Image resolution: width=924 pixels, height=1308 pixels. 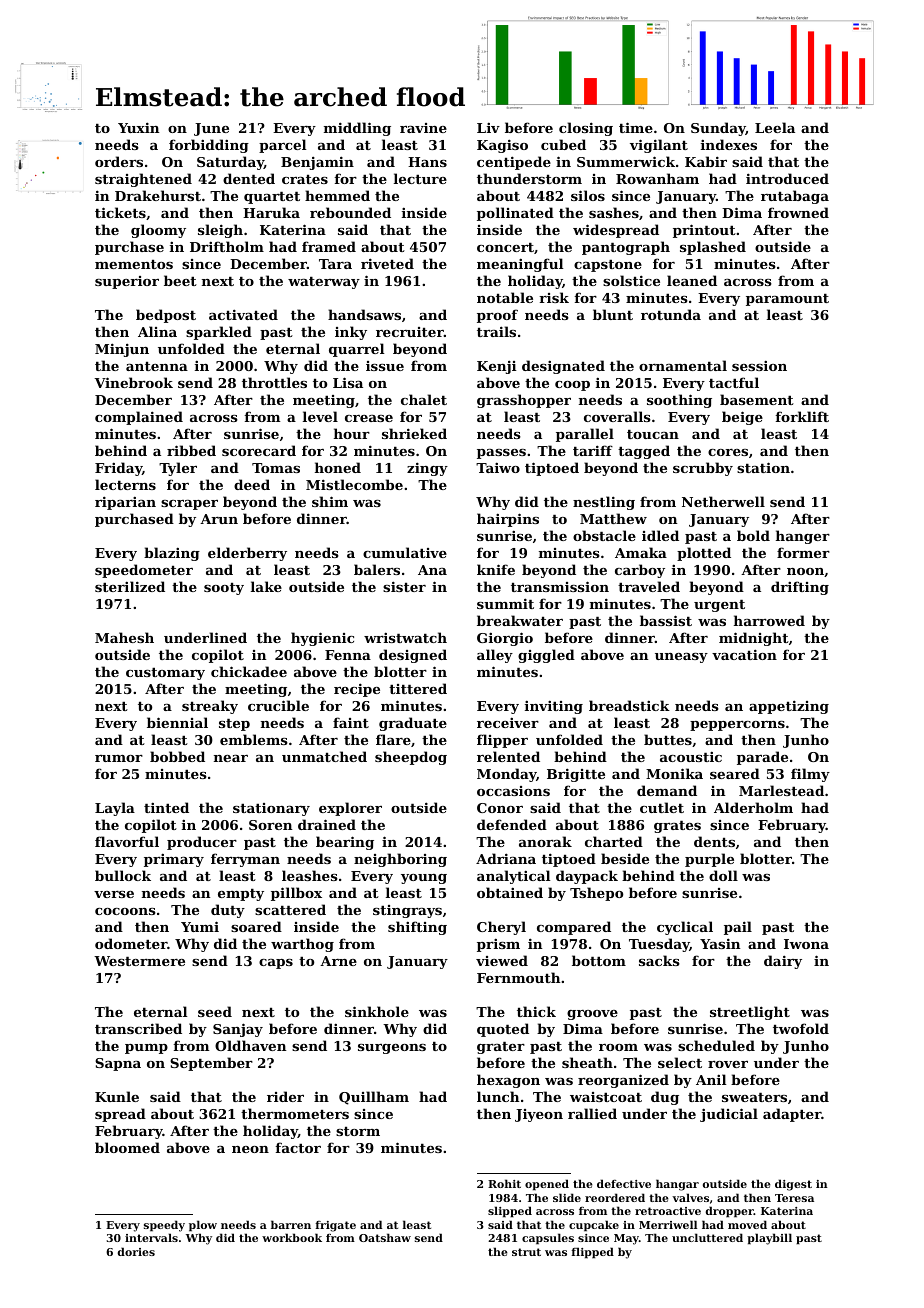 I want to click on tactful, so click(x=734, y=382).
